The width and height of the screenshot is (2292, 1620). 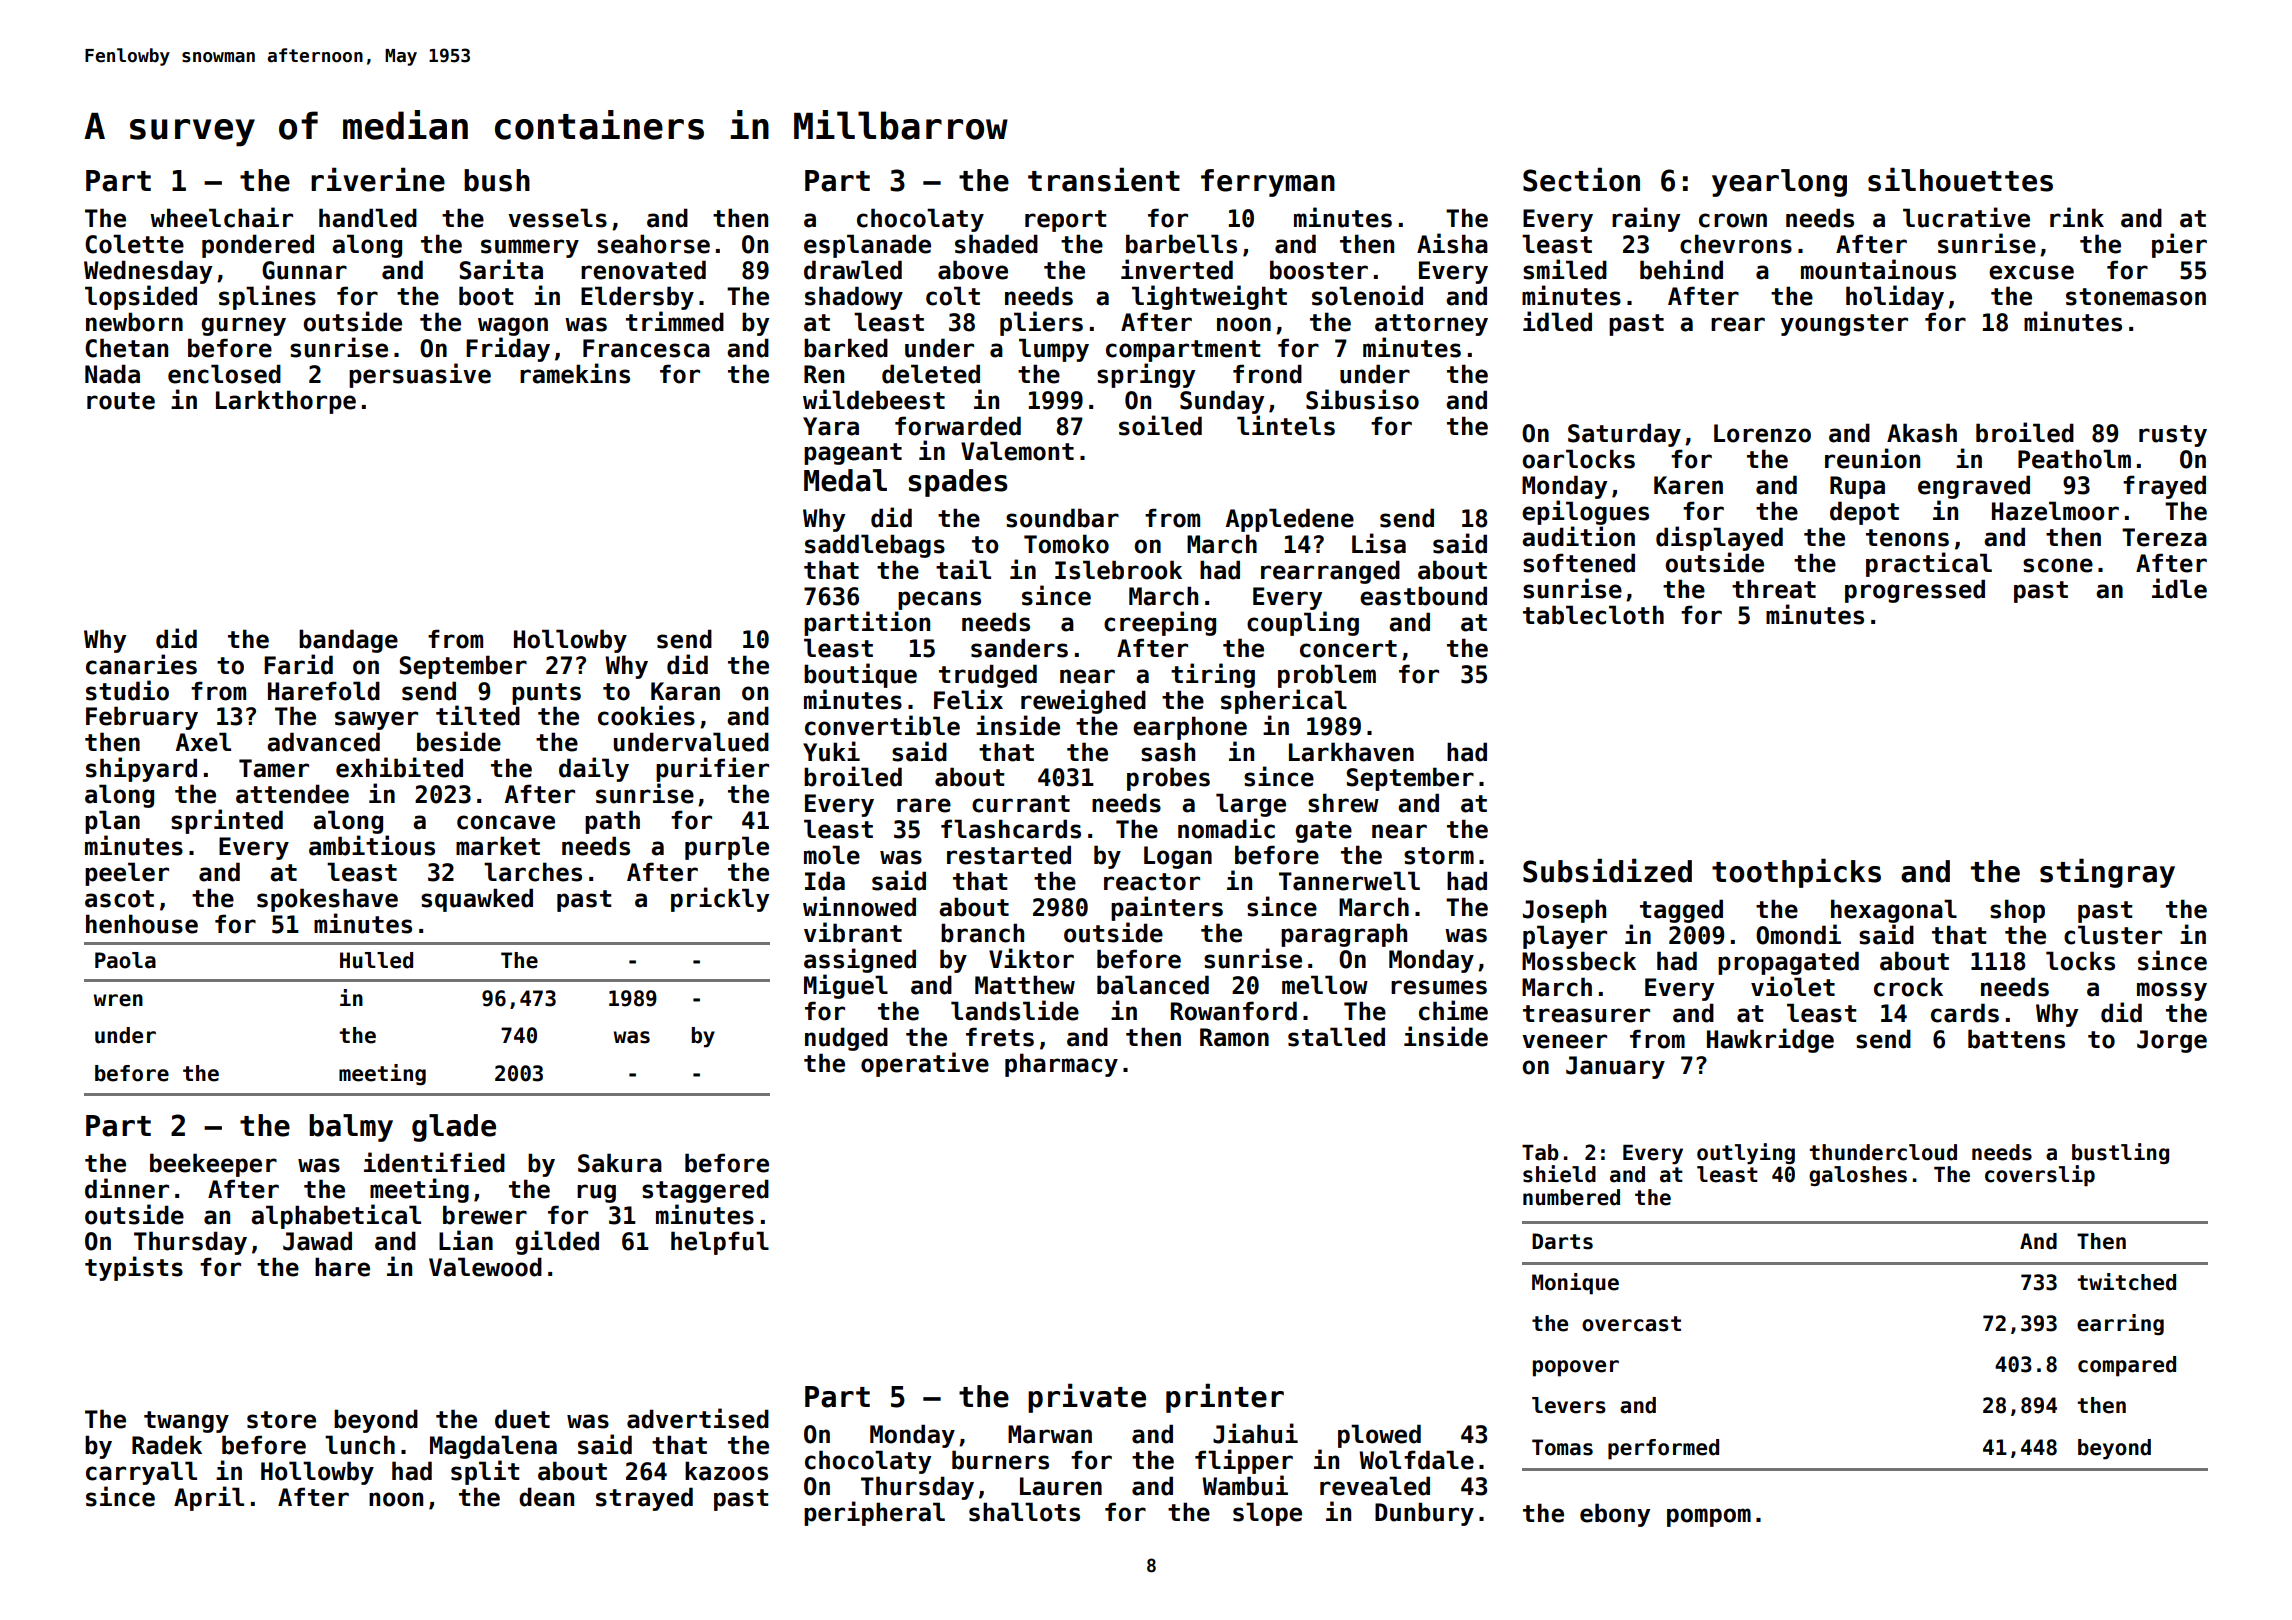 I want to click on Section, so click(x=1581, y=179).
